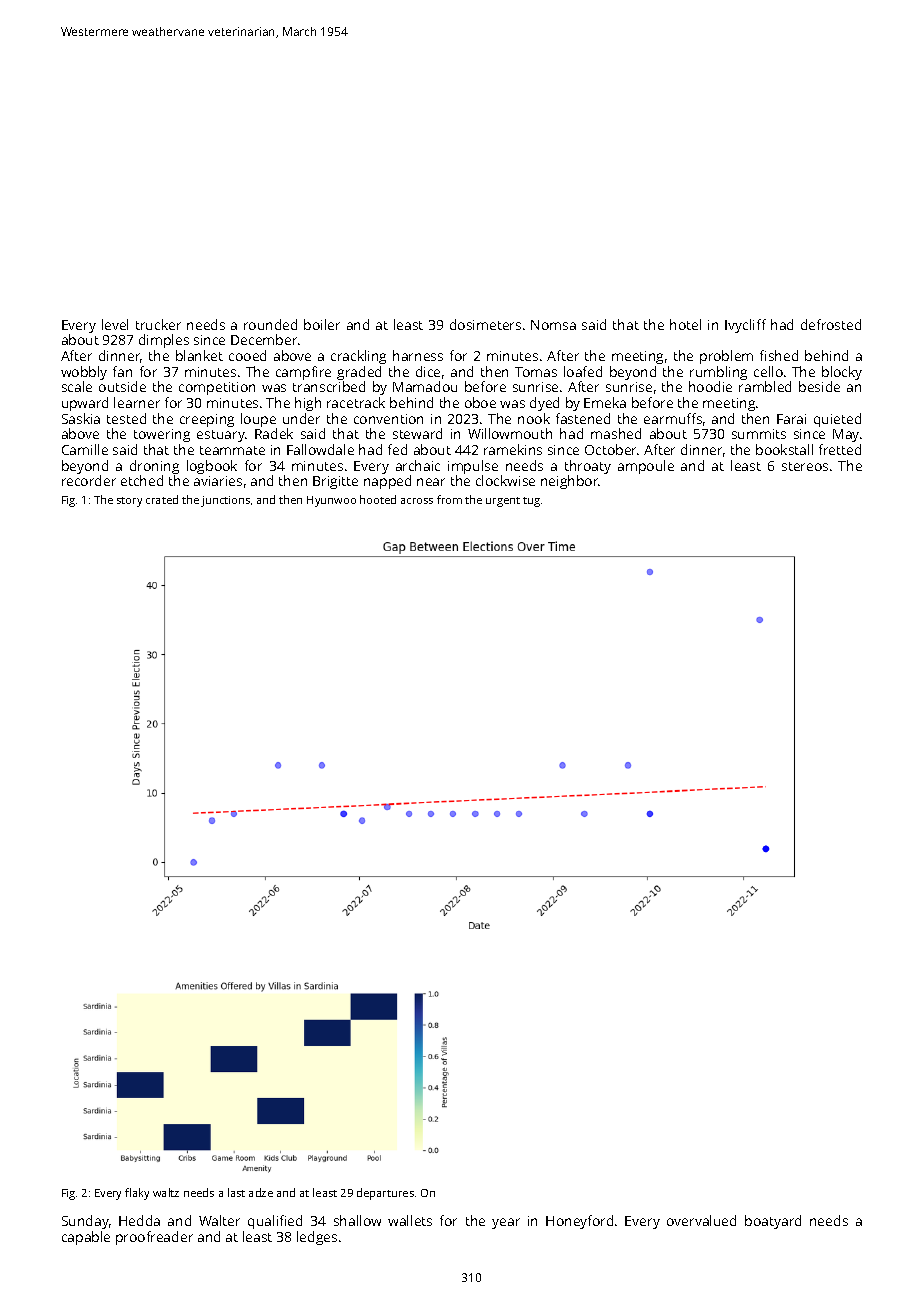 The height and width of the document is (1308, 924). I want to click on year, so click(506, 1223).
